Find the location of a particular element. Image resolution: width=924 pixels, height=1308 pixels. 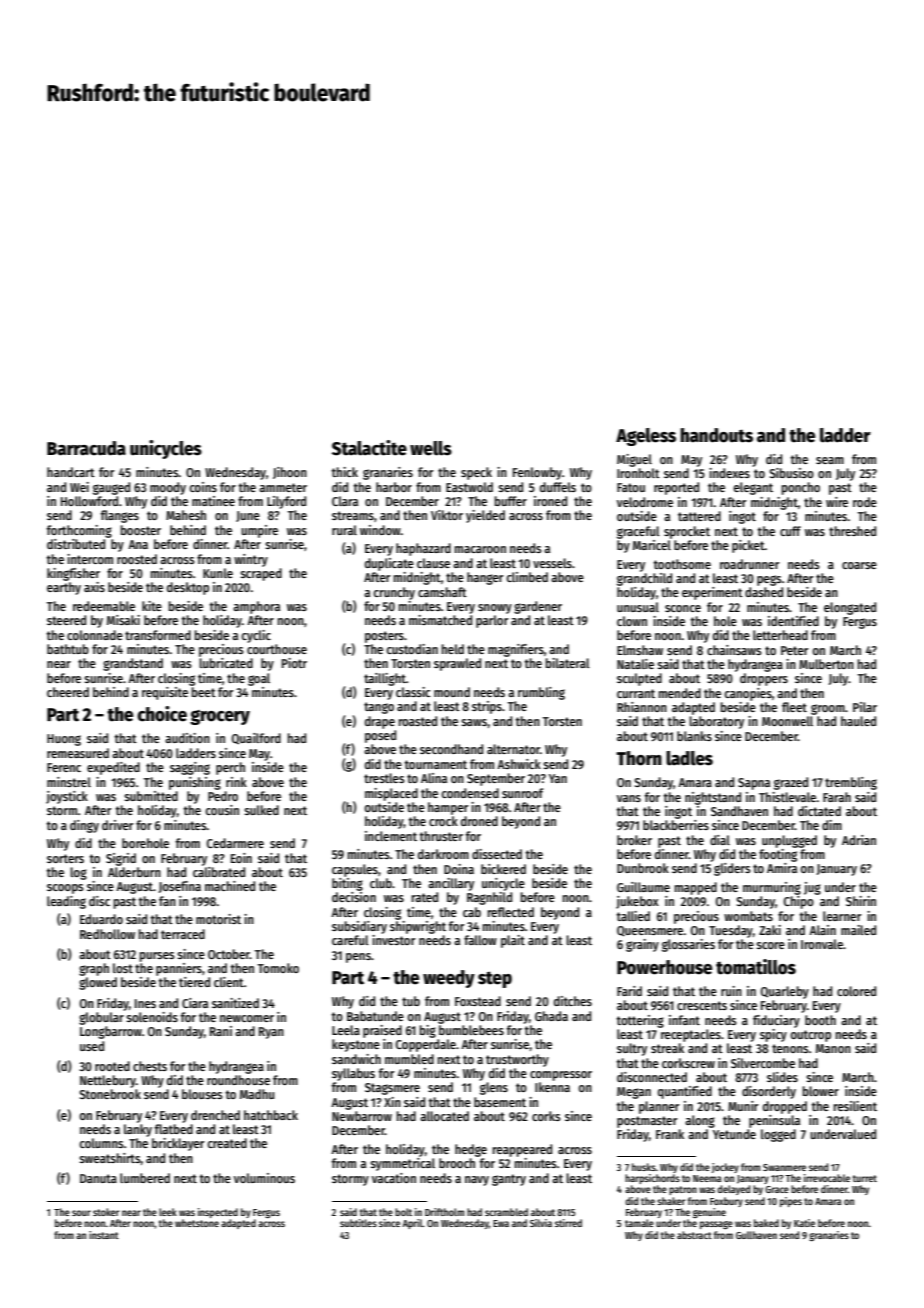

gardener is located at coordinates (538, 607).
